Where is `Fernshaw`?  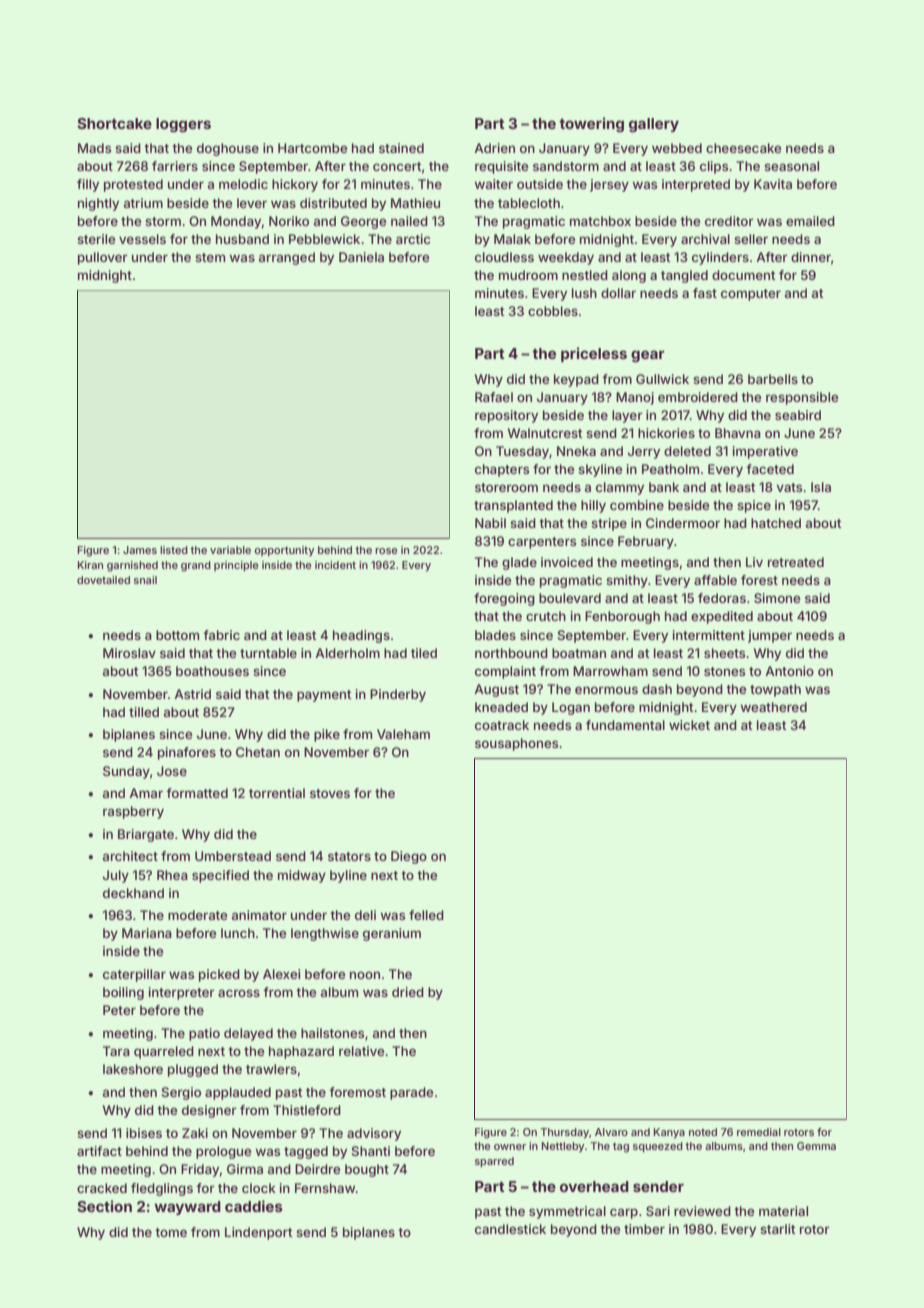
Fernshaw is located at coordinates (325, 1188).
